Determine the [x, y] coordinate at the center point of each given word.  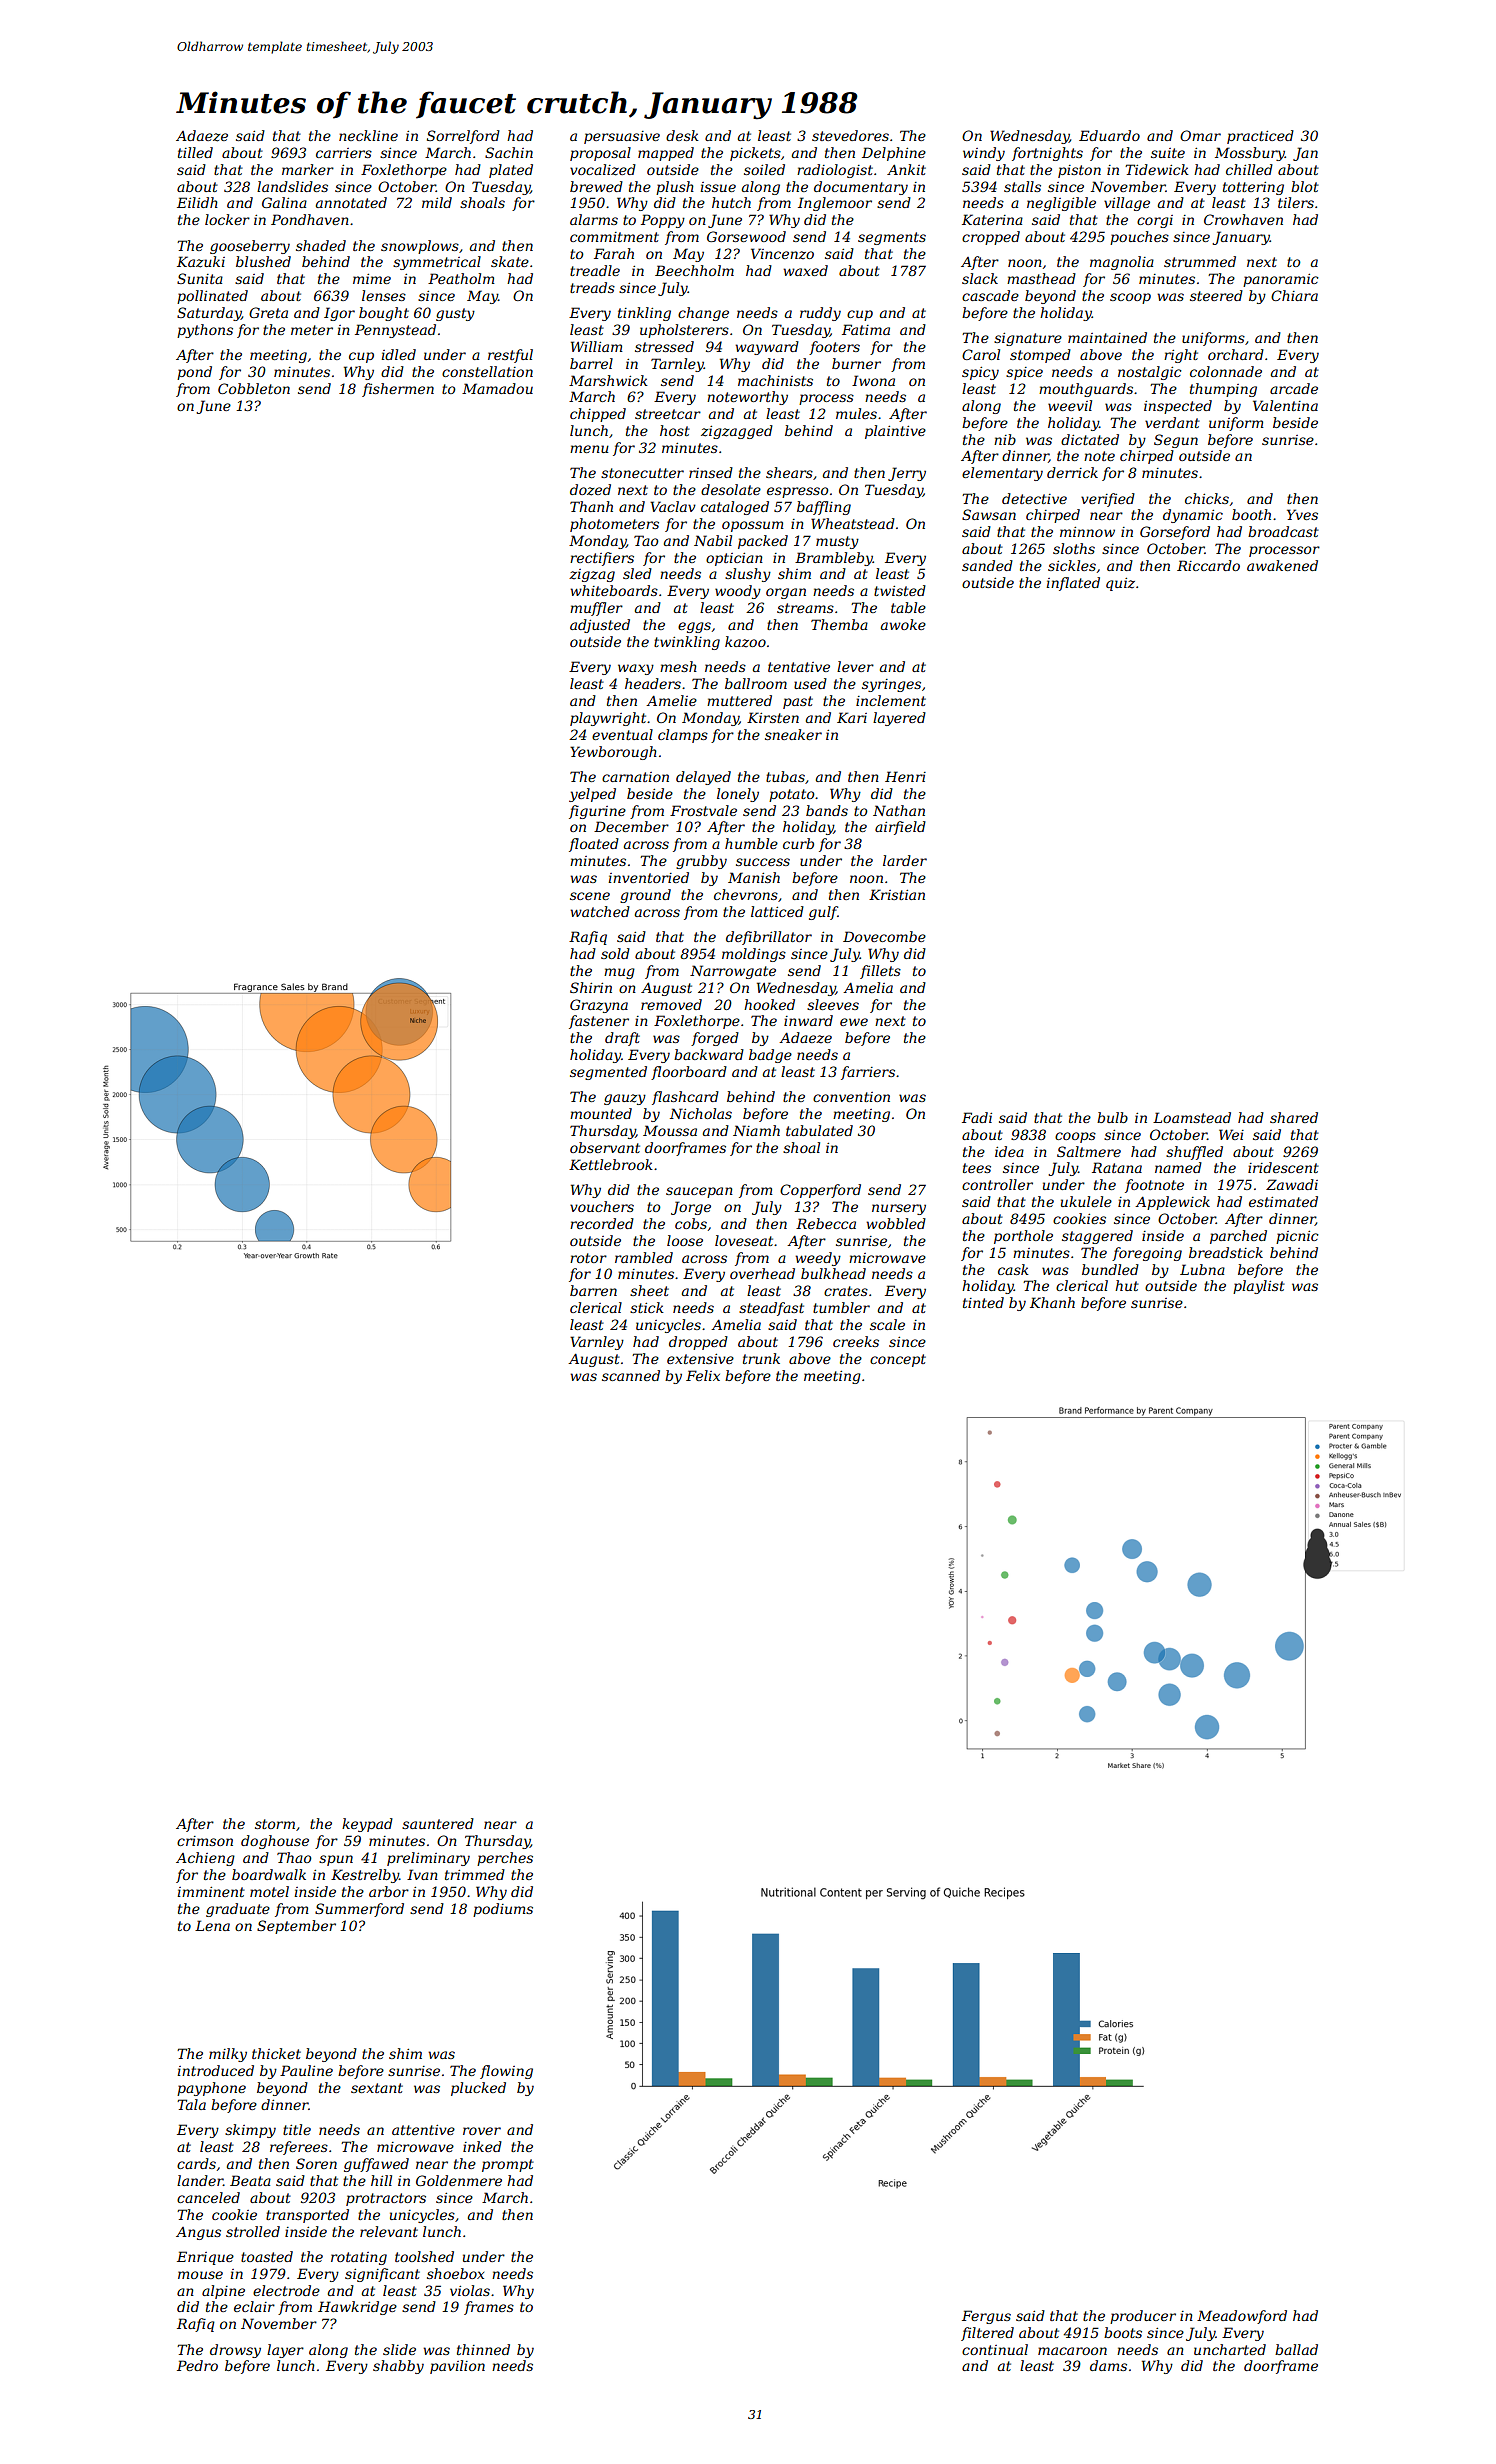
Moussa [670, 1130]
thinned [483, 2349]
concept [898, 1360]
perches [505, 1859]
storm [275, 1824]
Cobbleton [254, 388]
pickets [755, 154]
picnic [1297, 1237]
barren [593, 1290]
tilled [195, 152]
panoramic [1281, 280]
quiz [1120, 584]
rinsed [711, 472]
